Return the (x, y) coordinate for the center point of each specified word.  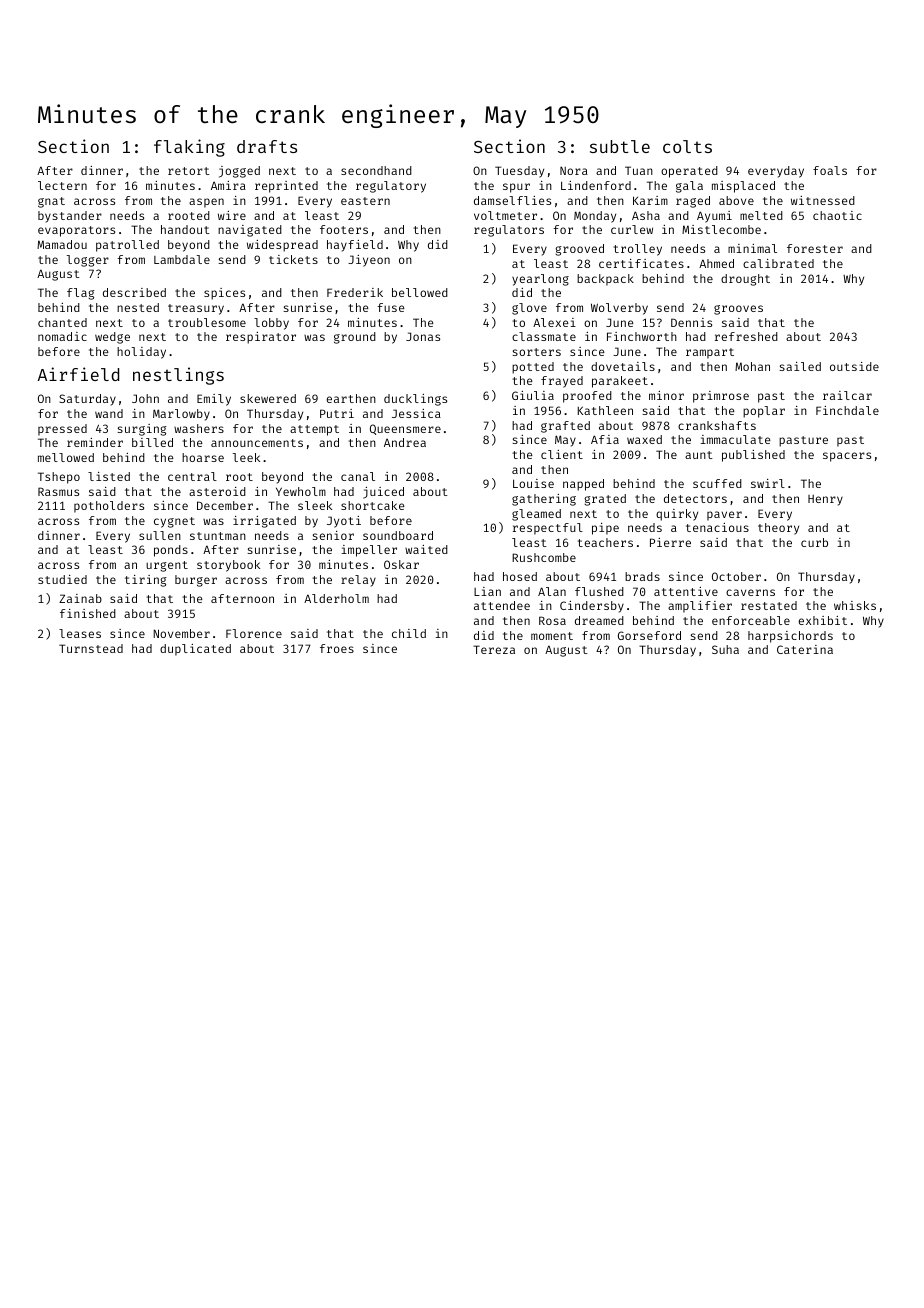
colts (687, 146)
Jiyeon (369, 261)
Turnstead (91, 648)
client (562, 454)
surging (142, 430)
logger (88, 261)
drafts (267, 146)
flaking (189, 148)
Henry (825, 500)
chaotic (837, 215)
